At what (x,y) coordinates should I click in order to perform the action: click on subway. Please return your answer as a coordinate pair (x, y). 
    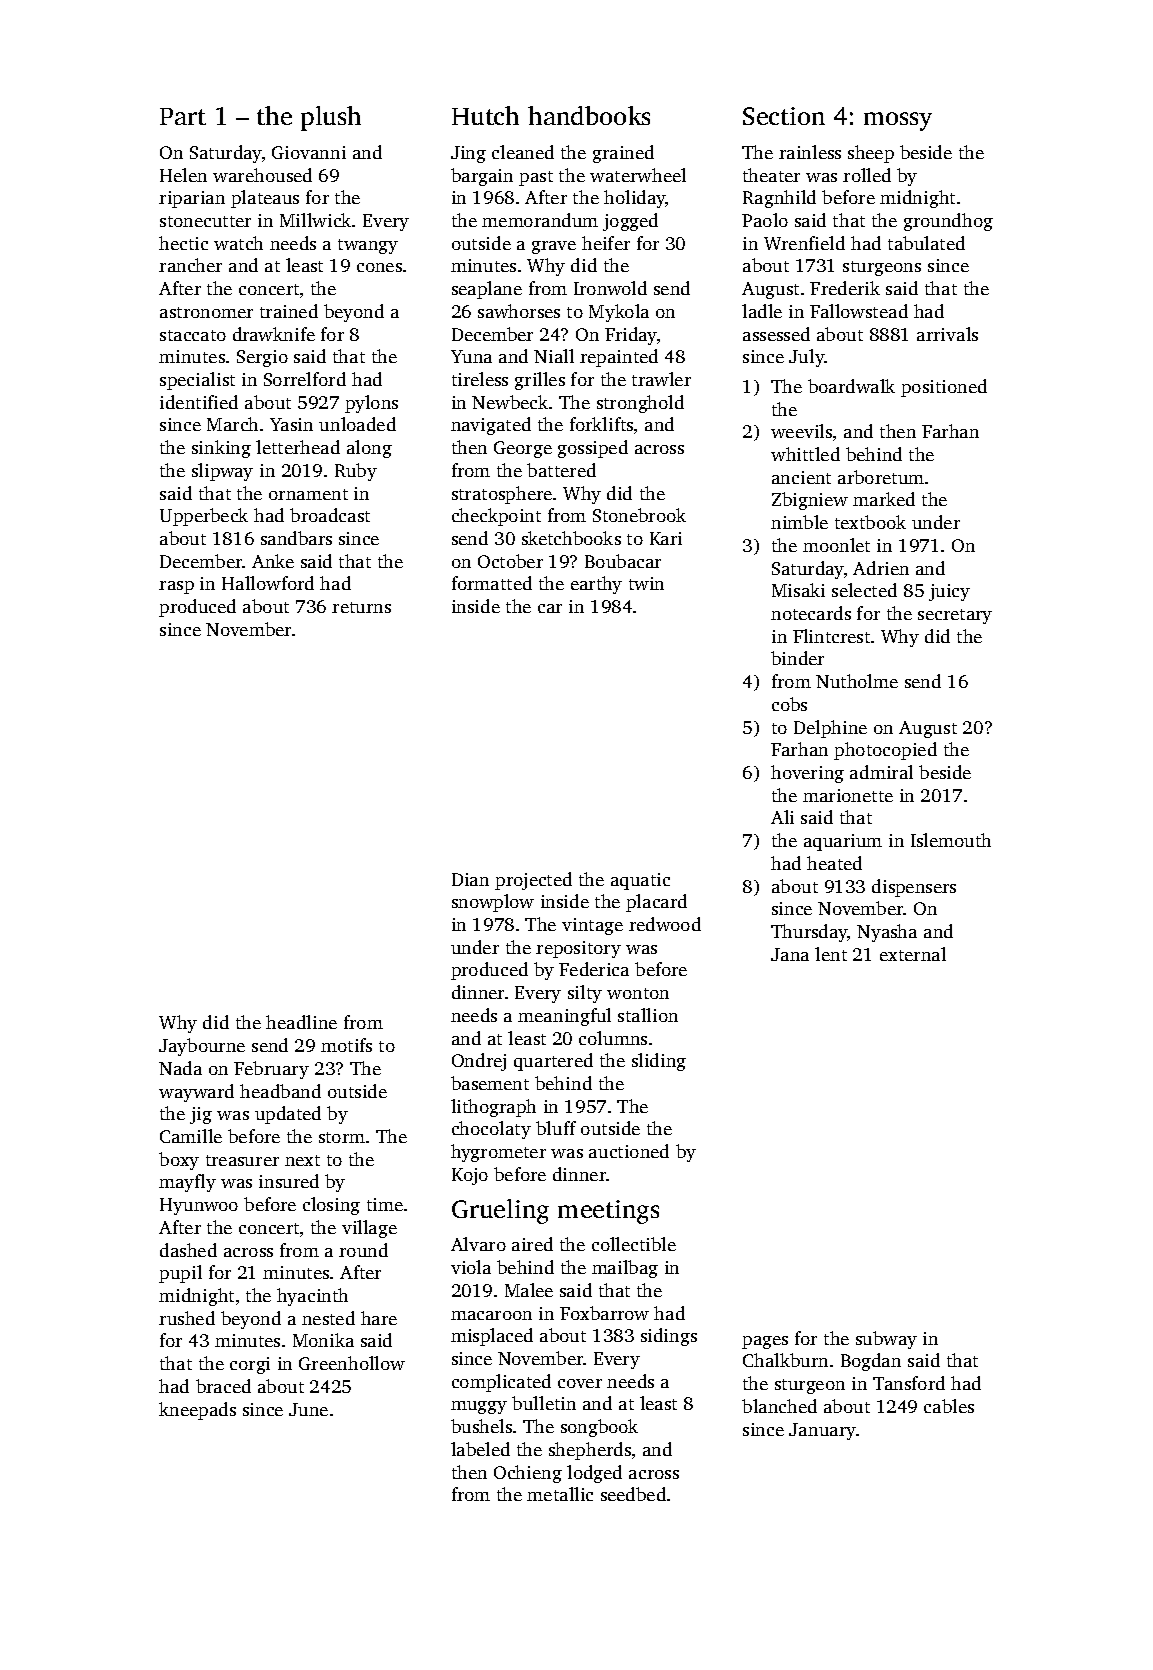
    Looking at the image, I should click on (886, 1340).
